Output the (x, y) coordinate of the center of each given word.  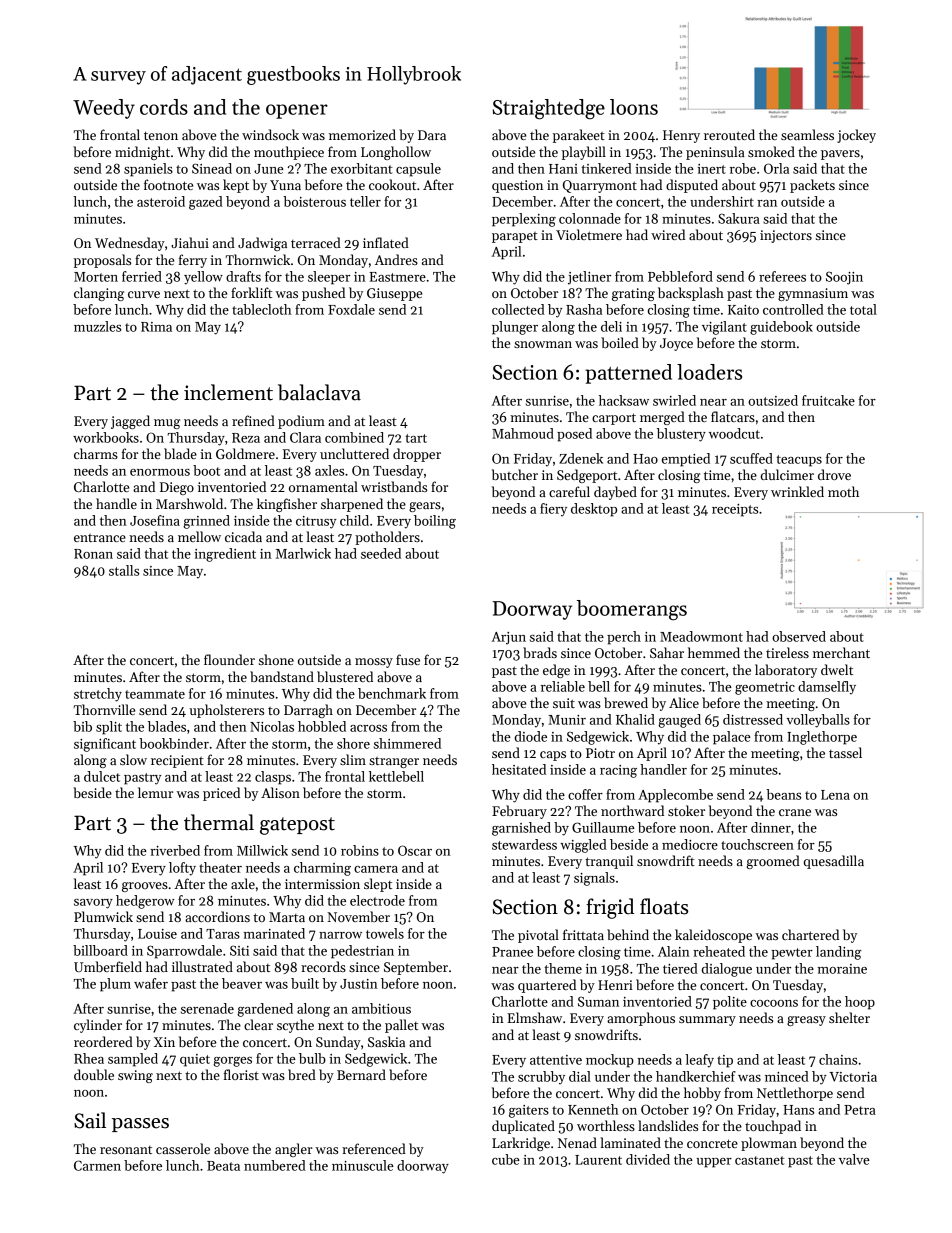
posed (574, 435)
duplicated (523, 1127)
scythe (295, 1026)
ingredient (225, 555)
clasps (273, 778)
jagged (130, 422)
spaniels (148, 170)
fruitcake (828, 400)
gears (425, 507)
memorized (362, 134)
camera (376, 869)
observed (799, 636)
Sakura (739, 218)
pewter (792, 954)
